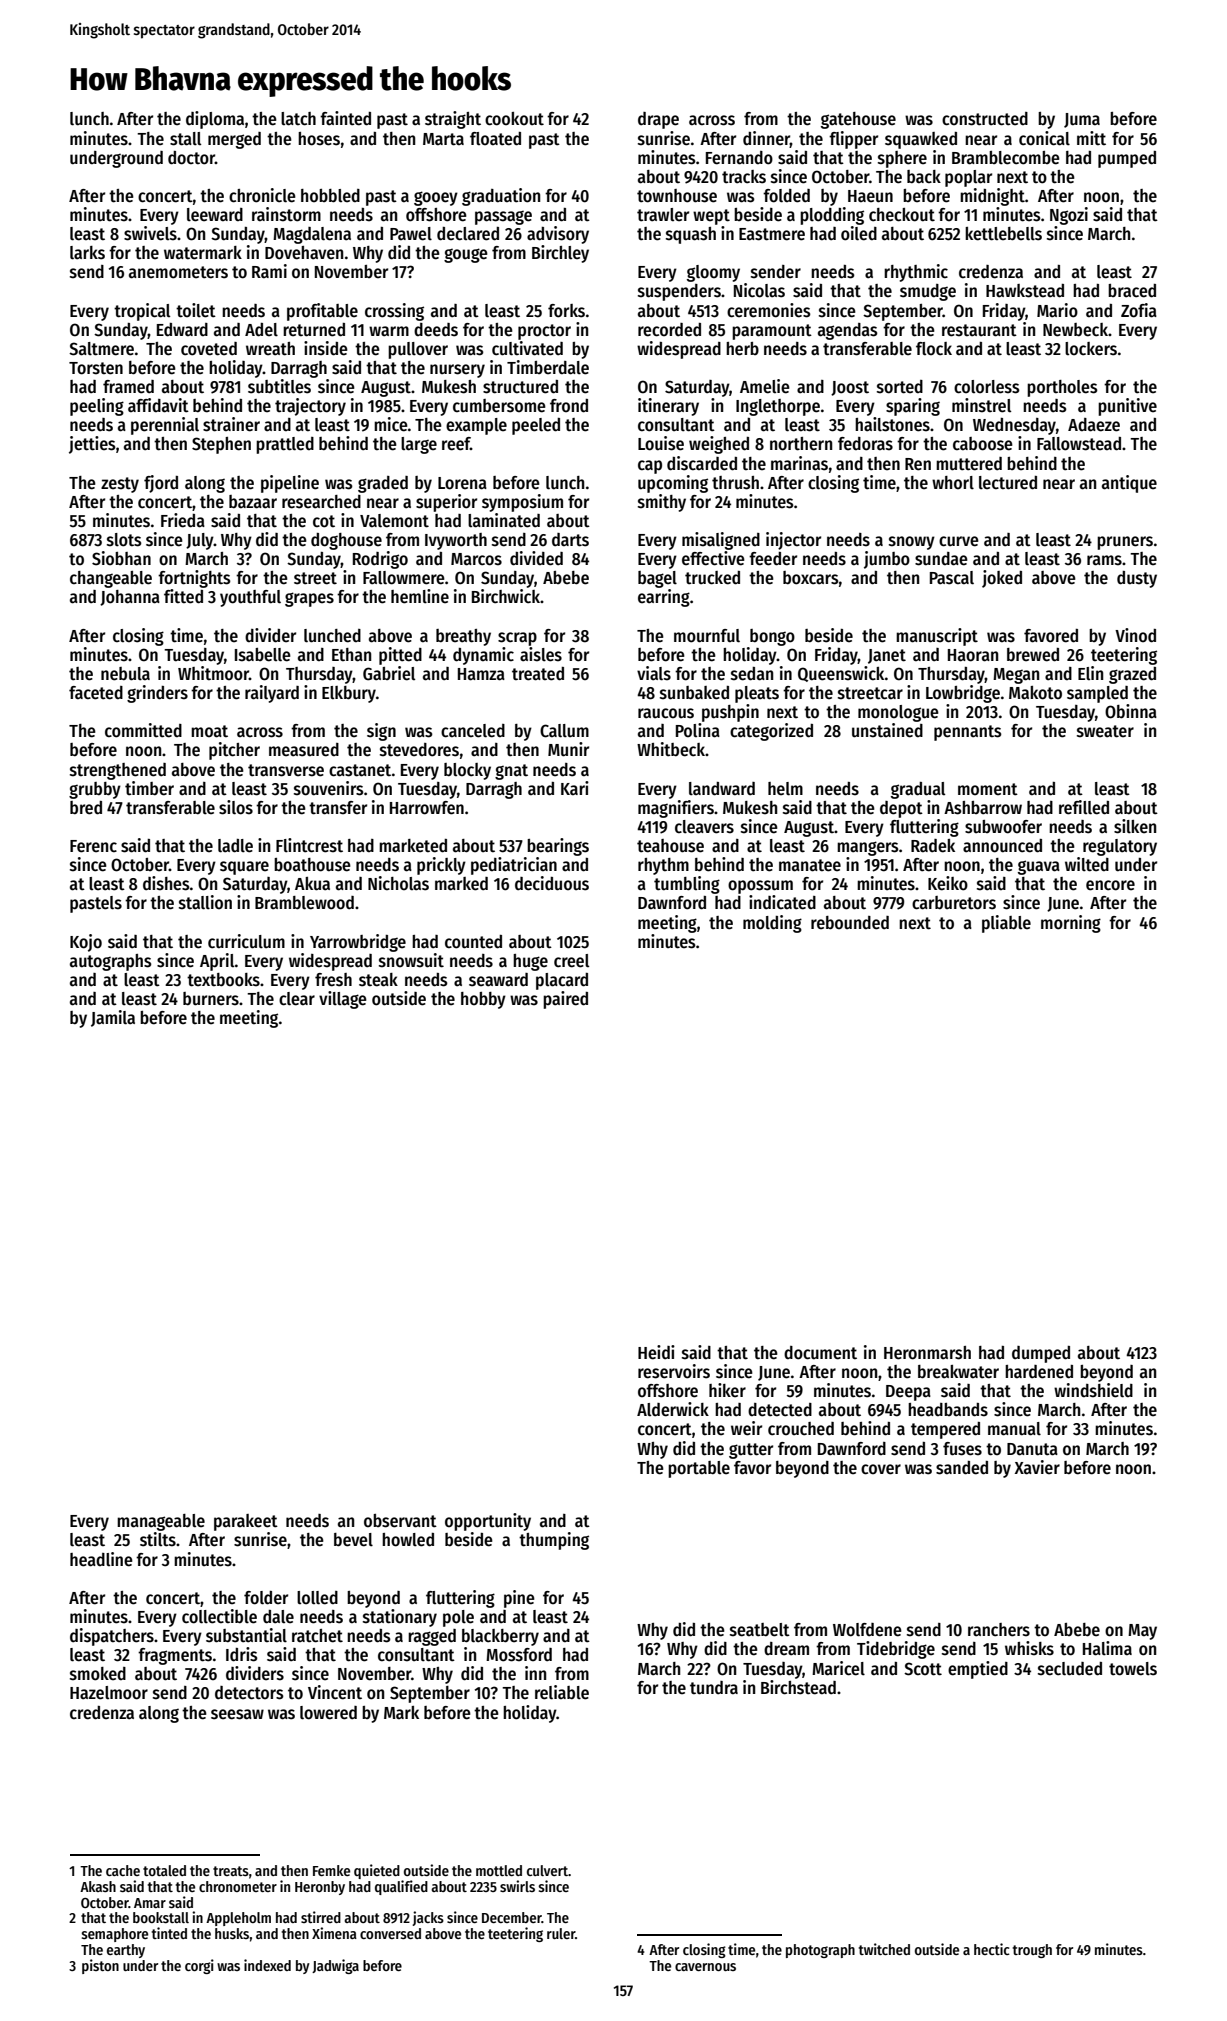 The height and width of the page is (2021, 1227). I want to click on headline, so click(101, 1559).
